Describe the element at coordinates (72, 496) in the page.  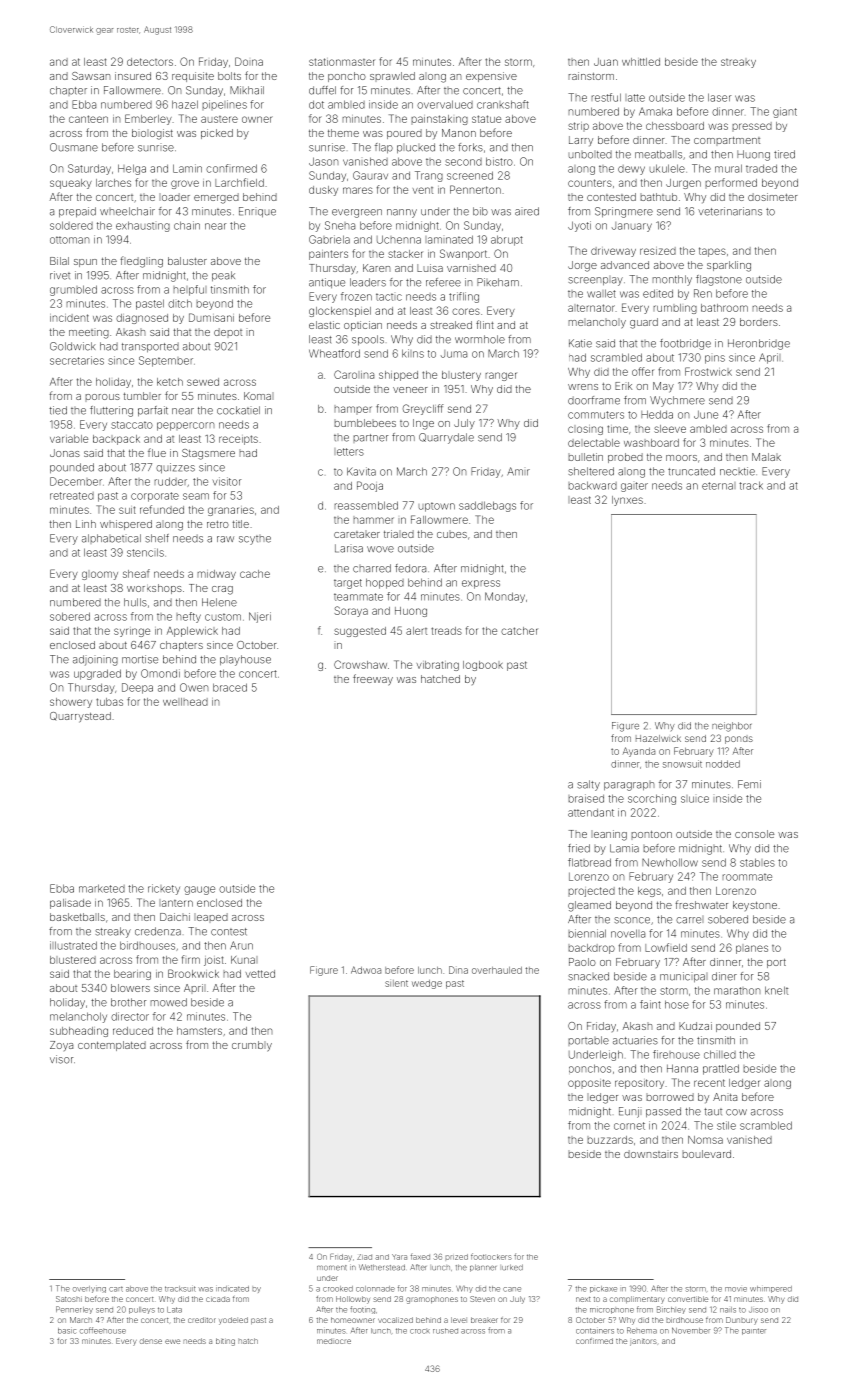
I see `retreated` at that location.
